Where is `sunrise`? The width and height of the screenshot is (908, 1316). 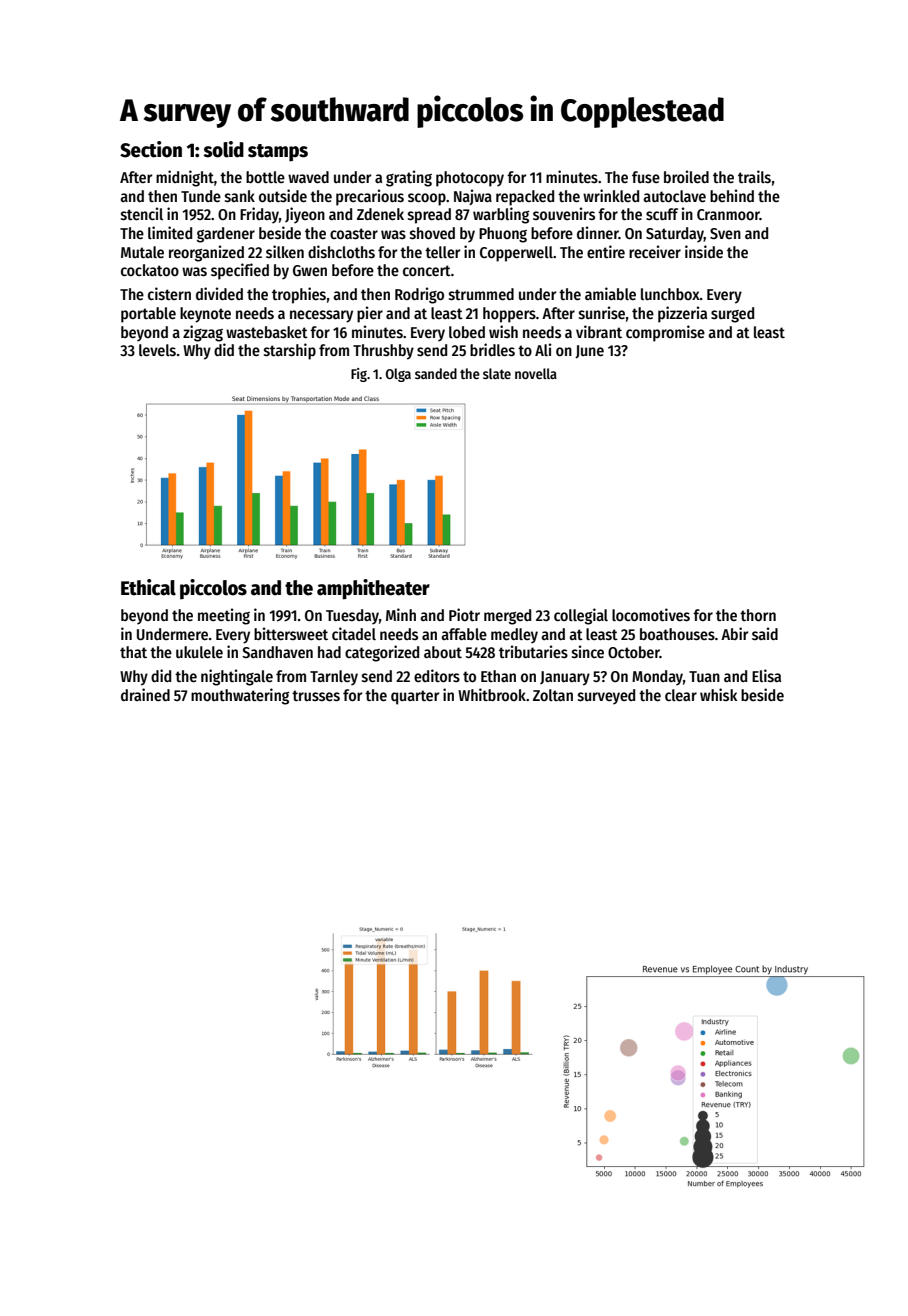
sunrise is located at coordinates (602, 313).
